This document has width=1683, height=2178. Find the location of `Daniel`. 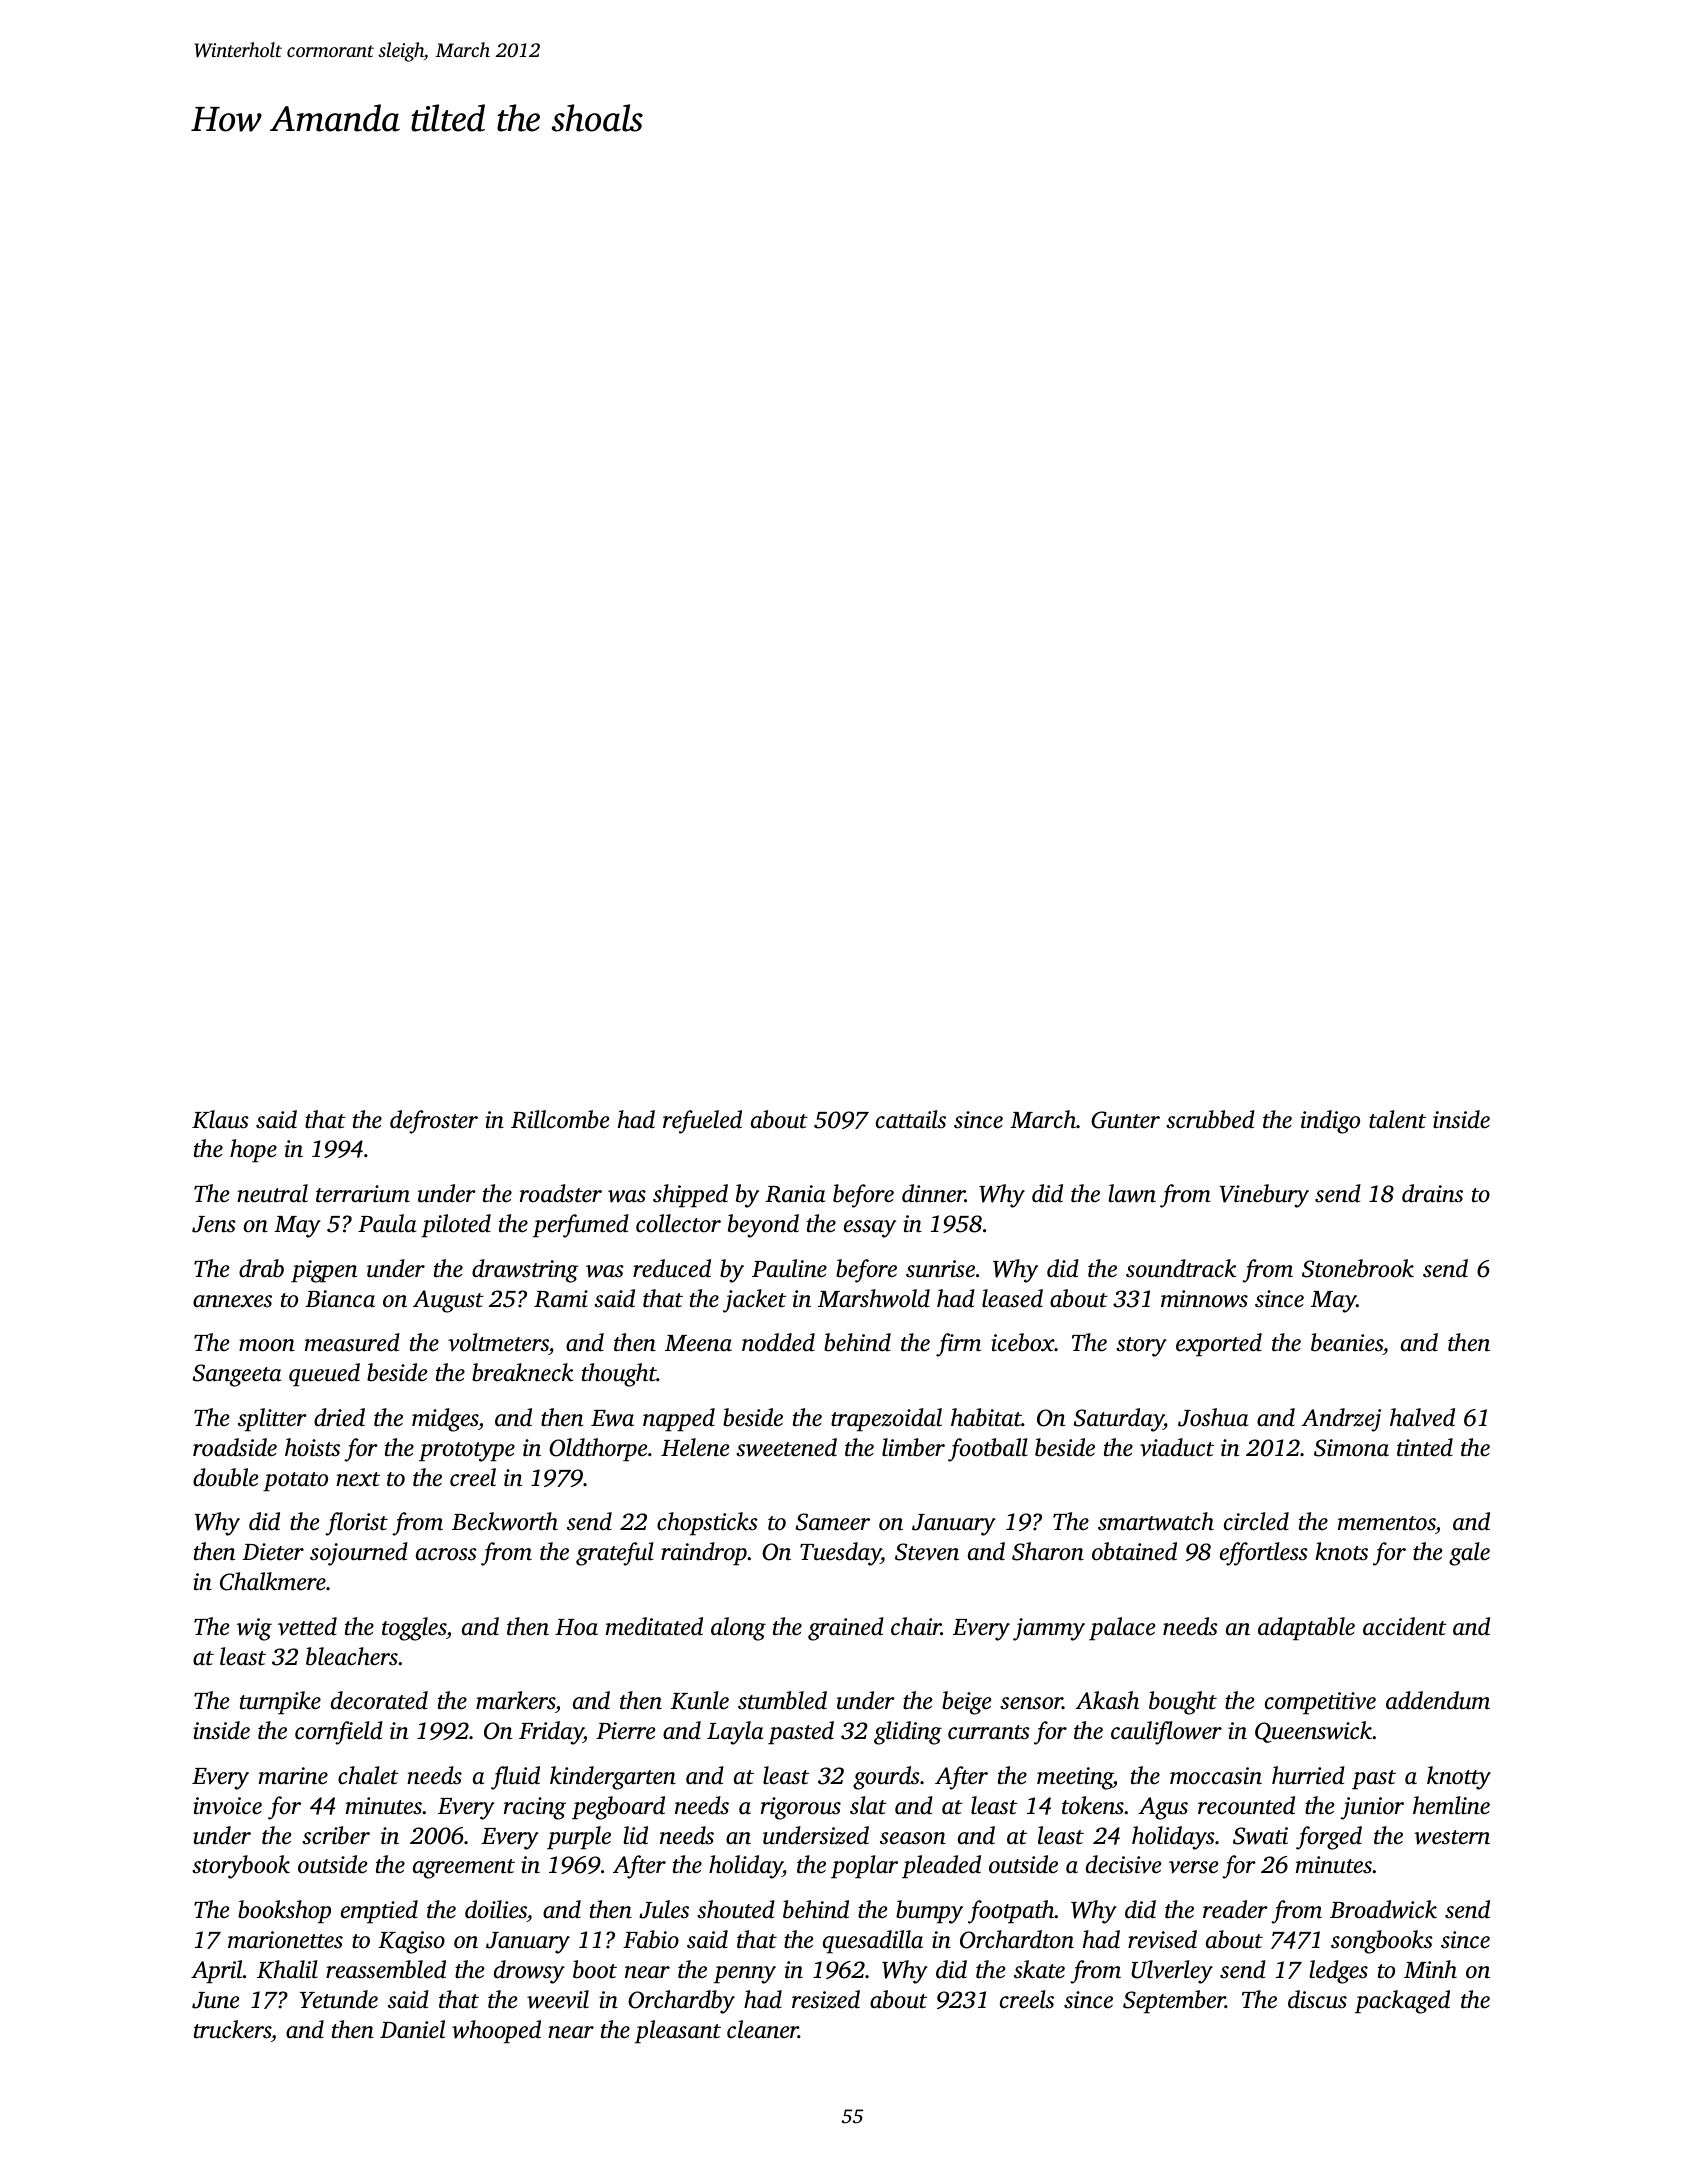

Daniel is located at coordinates (412, 2029).
